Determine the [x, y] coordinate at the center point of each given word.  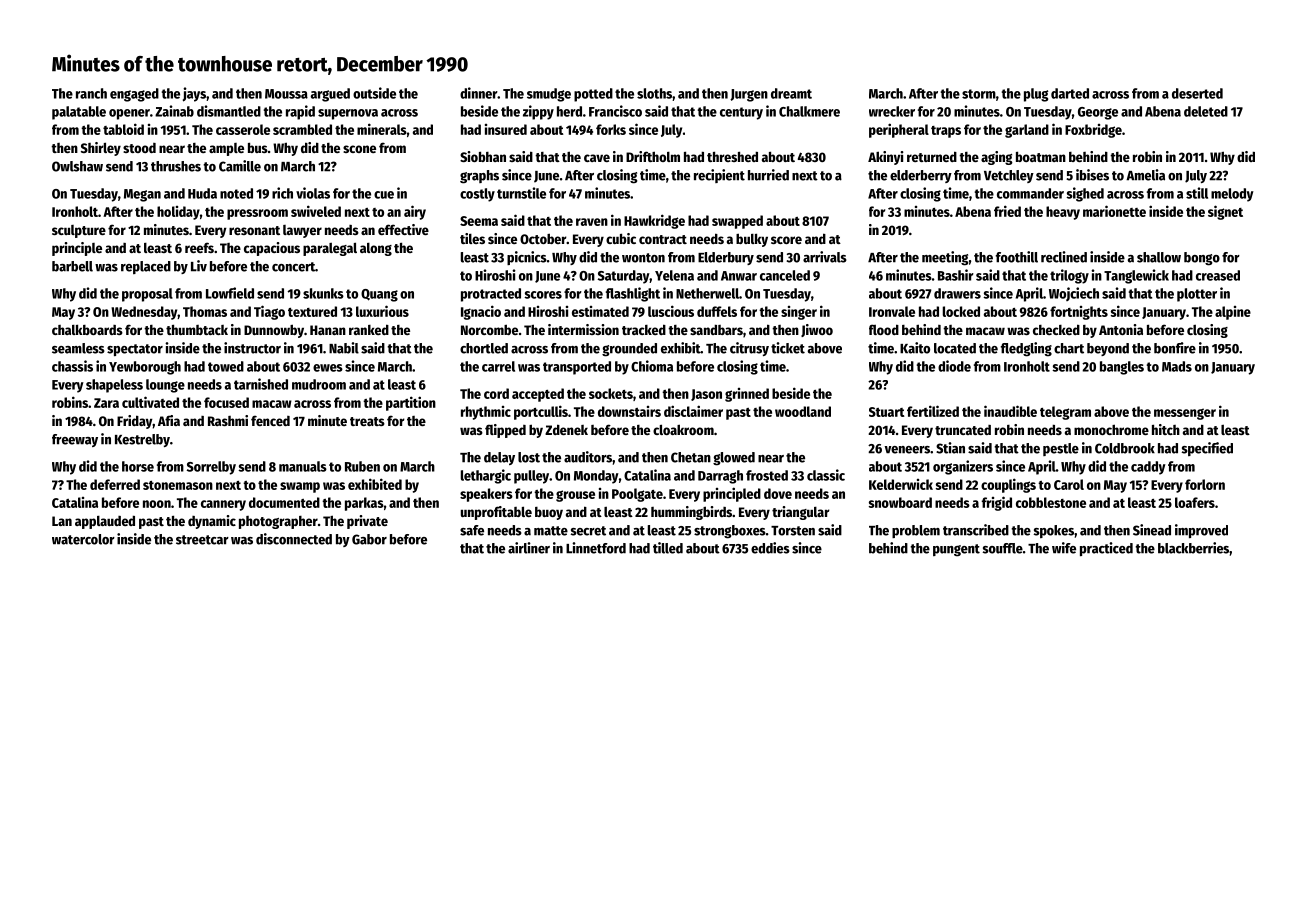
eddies [770, 548]
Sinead [1152, 530]
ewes [328, 368]
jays [194, 94]
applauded [105, 522]
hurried [768, 175]
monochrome [1111, 429]
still [1197, 193]
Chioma [652, 366]
